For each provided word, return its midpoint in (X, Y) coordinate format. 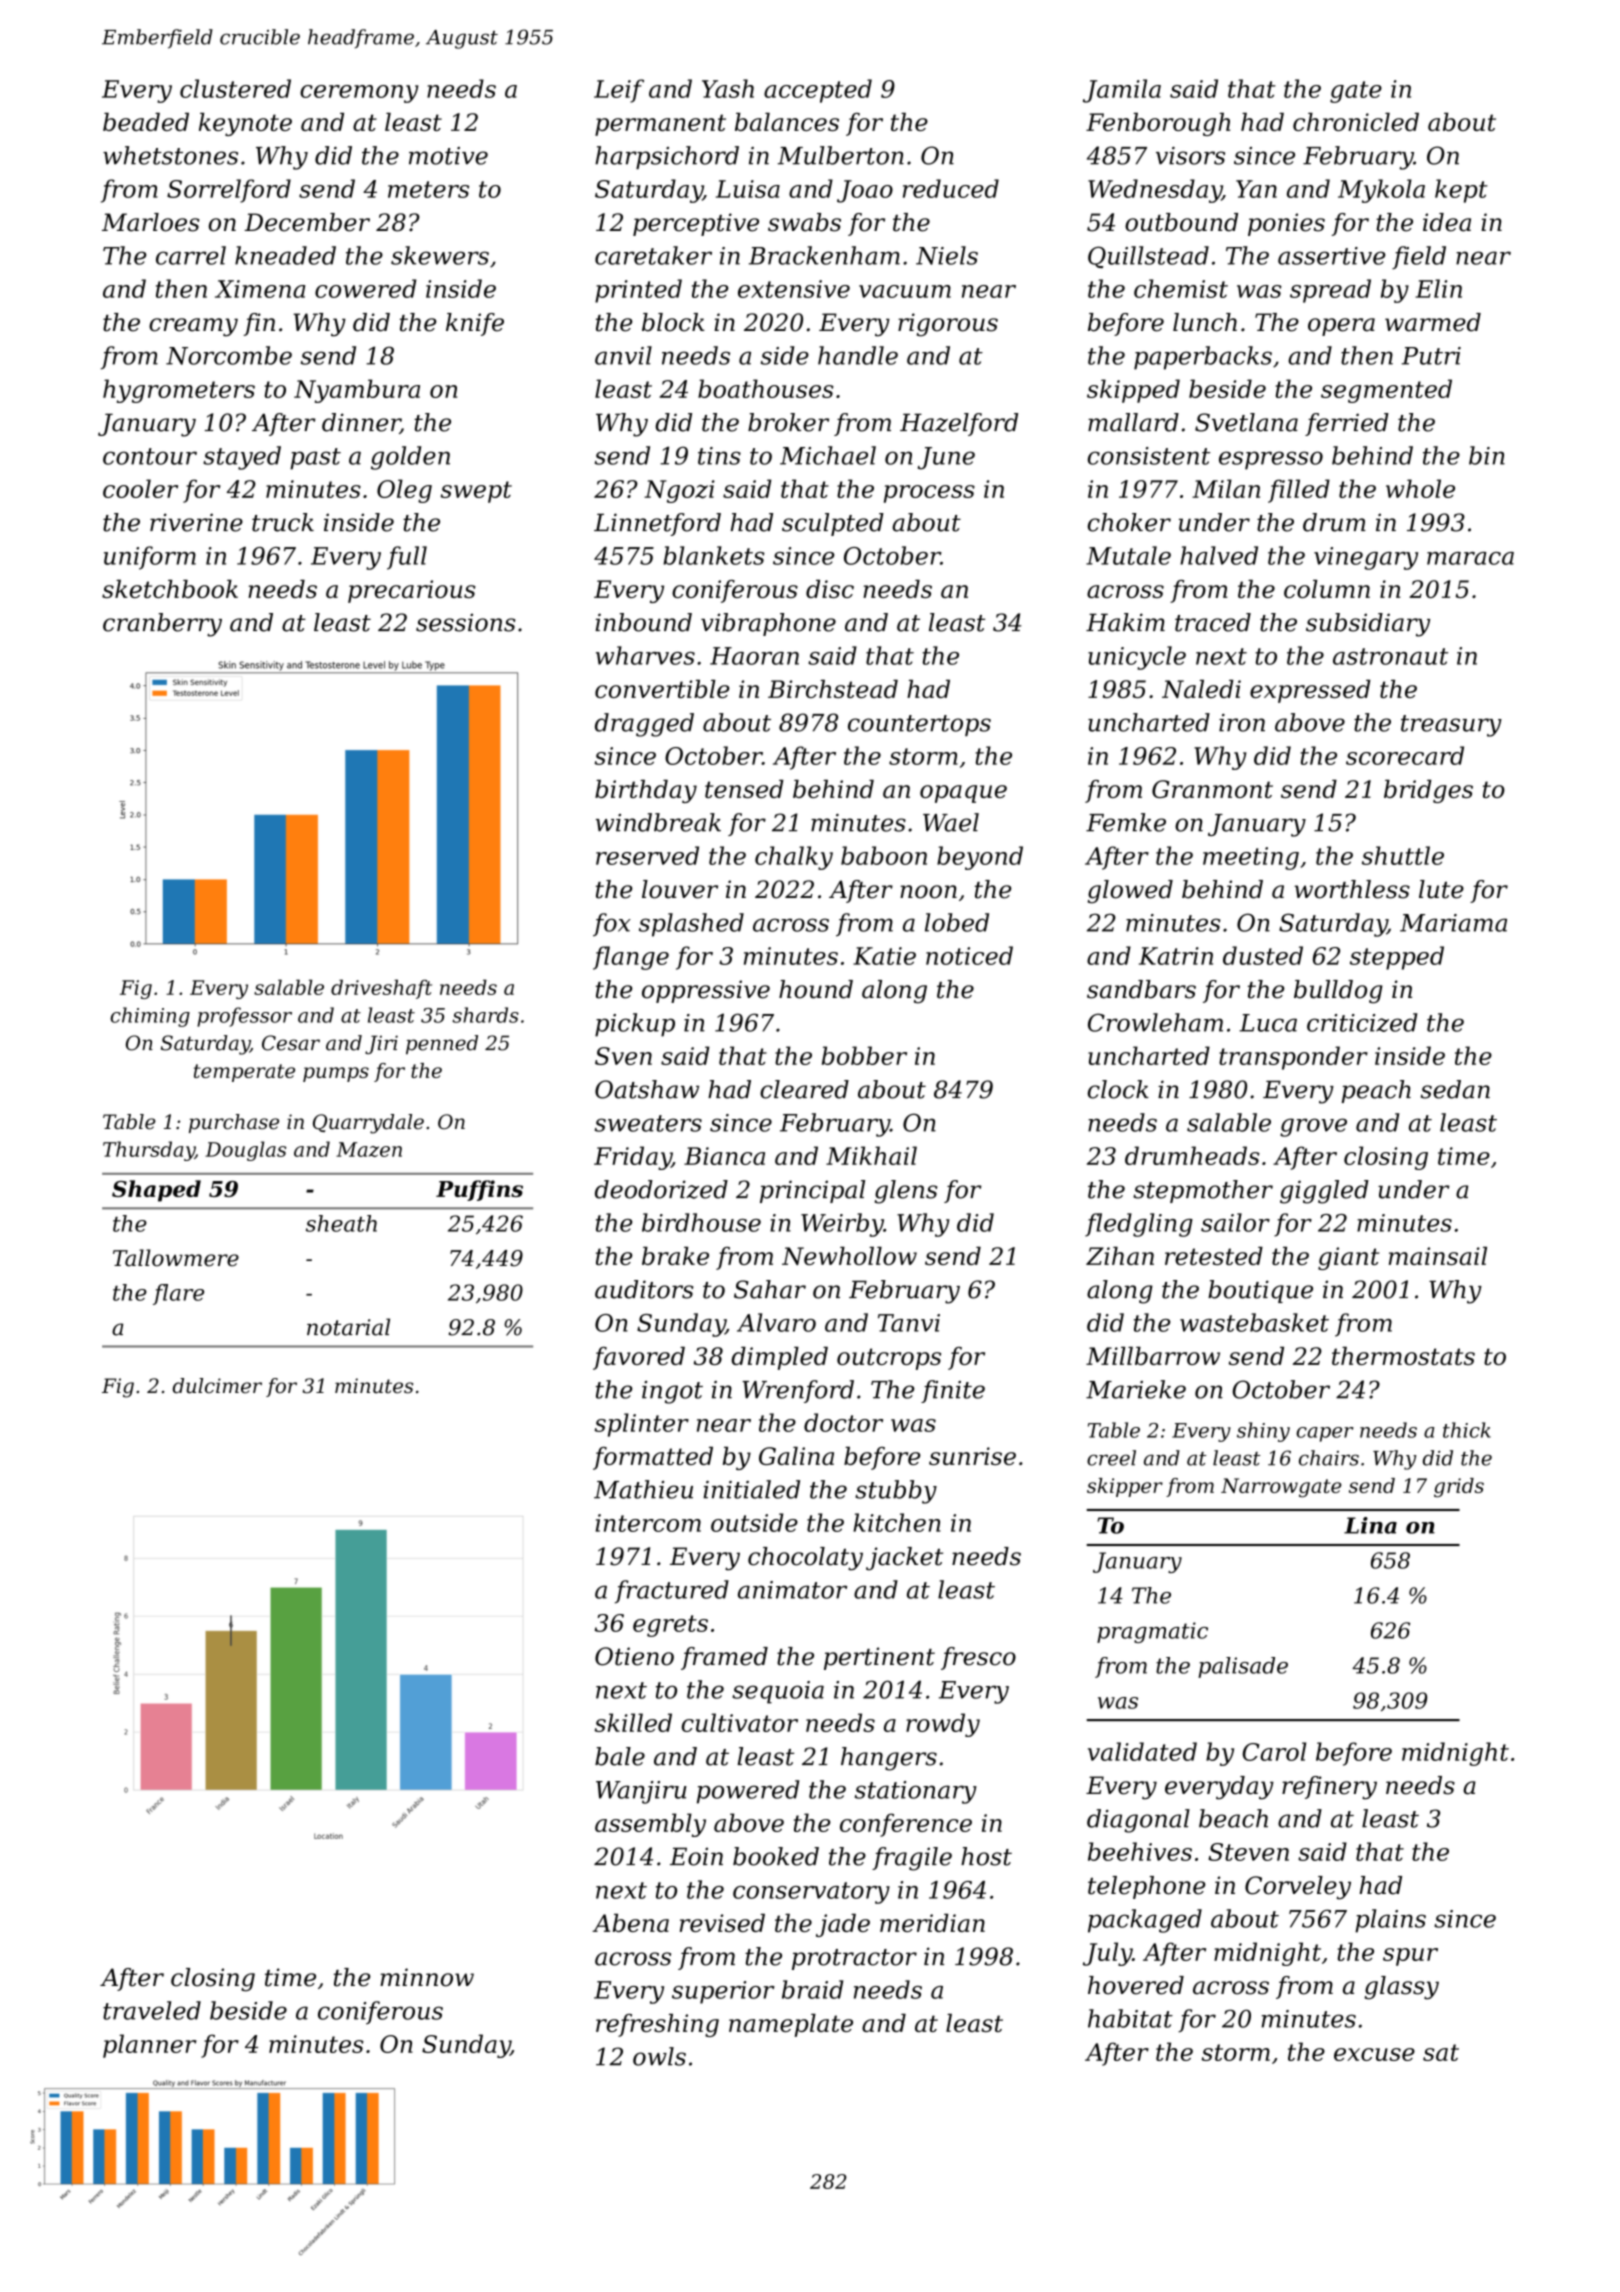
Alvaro (776, 1322)
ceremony (359, 94)
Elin (1438, 288)
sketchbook (170, 589)
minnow (427, 1977)
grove (1313, 1127)
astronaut (1390, 656)
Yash (728, 88)
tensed (744, 789)
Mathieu (643, 1489)
